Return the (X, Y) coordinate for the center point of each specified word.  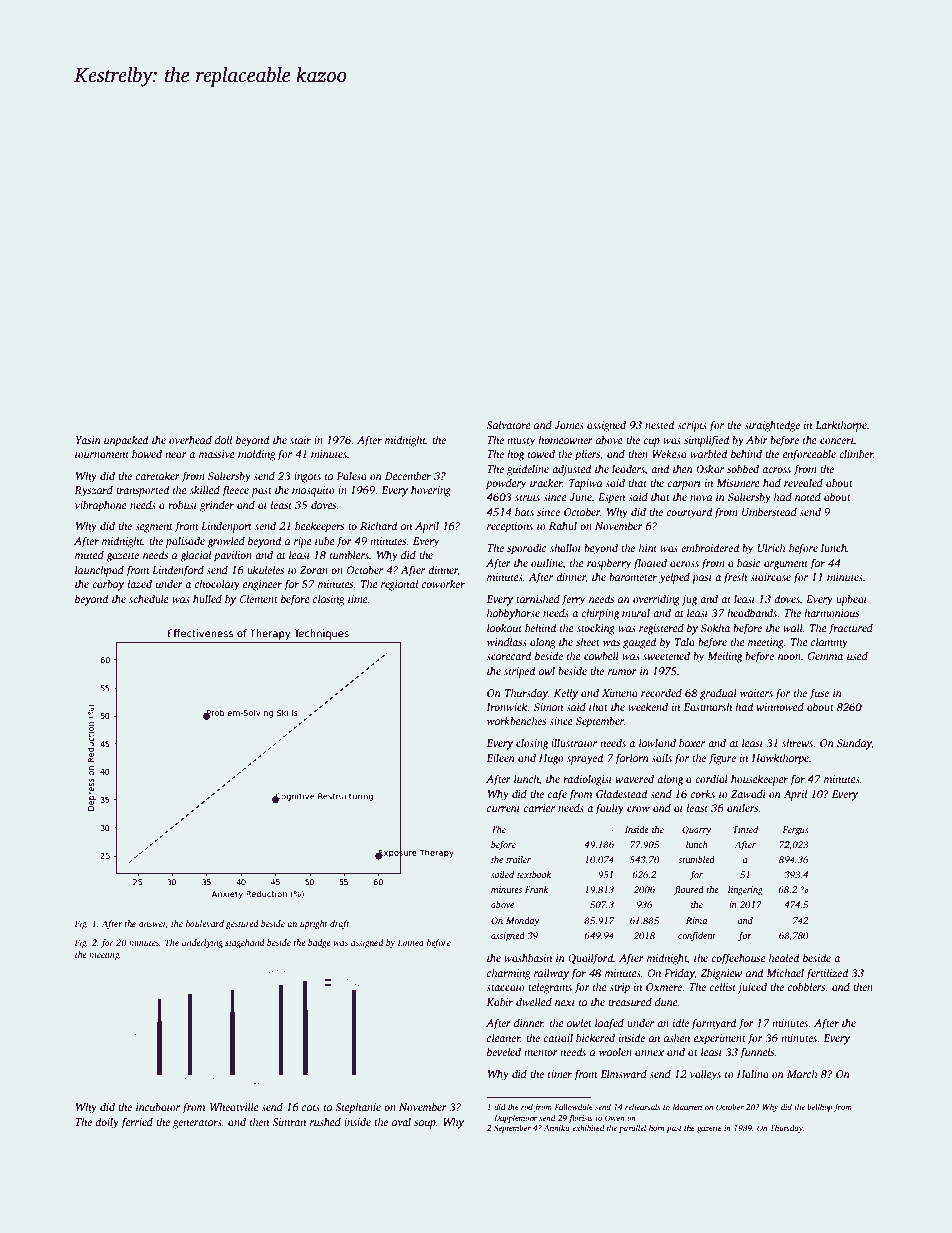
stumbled (696, 859)
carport (684, 485)
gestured (242, 924)
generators (197, 1124)
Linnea (411, 942)
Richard (379, 525)
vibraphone (101, 506)
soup (425, 1124)
